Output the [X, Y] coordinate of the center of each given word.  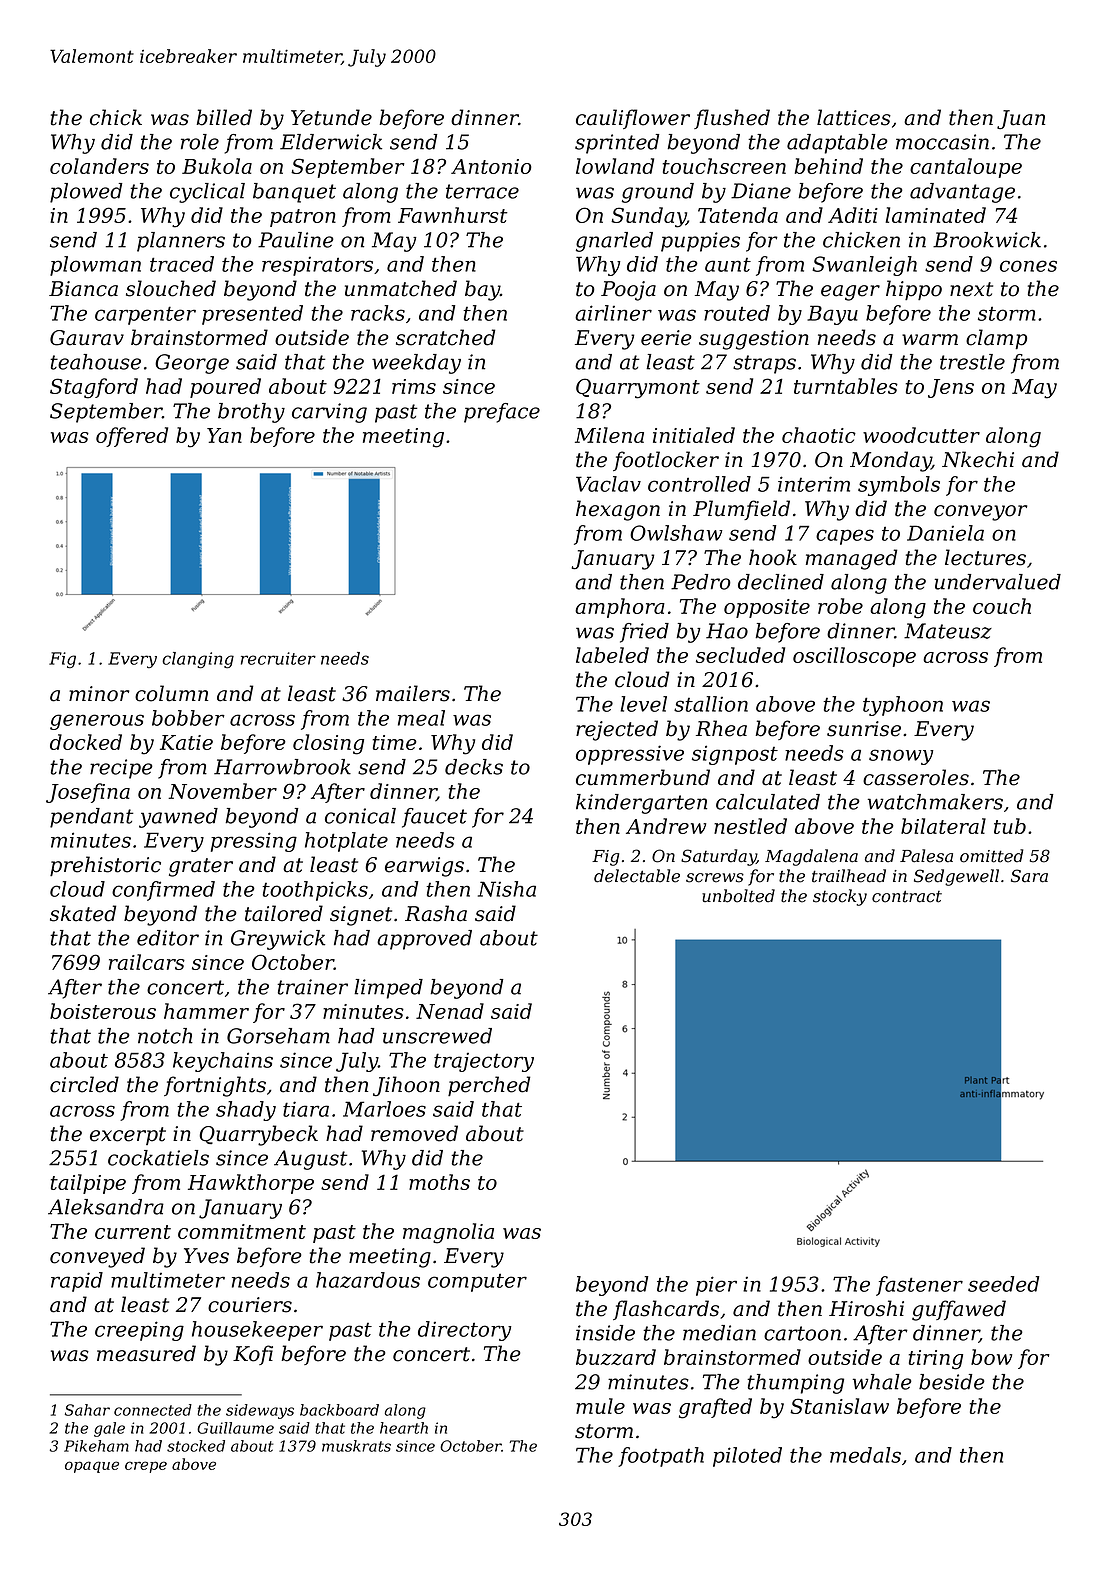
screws [715, 878]
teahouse [95, 362]
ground [658, 193]
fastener [919, 1286]
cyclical [207, 193]
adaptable [837, 144]
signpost [735, 755]
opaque [92, 1467]
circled [84, 1084]
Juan [1021, 119]
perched [489, 1086]
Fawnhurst [452, 215]
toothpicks [315, 891]
